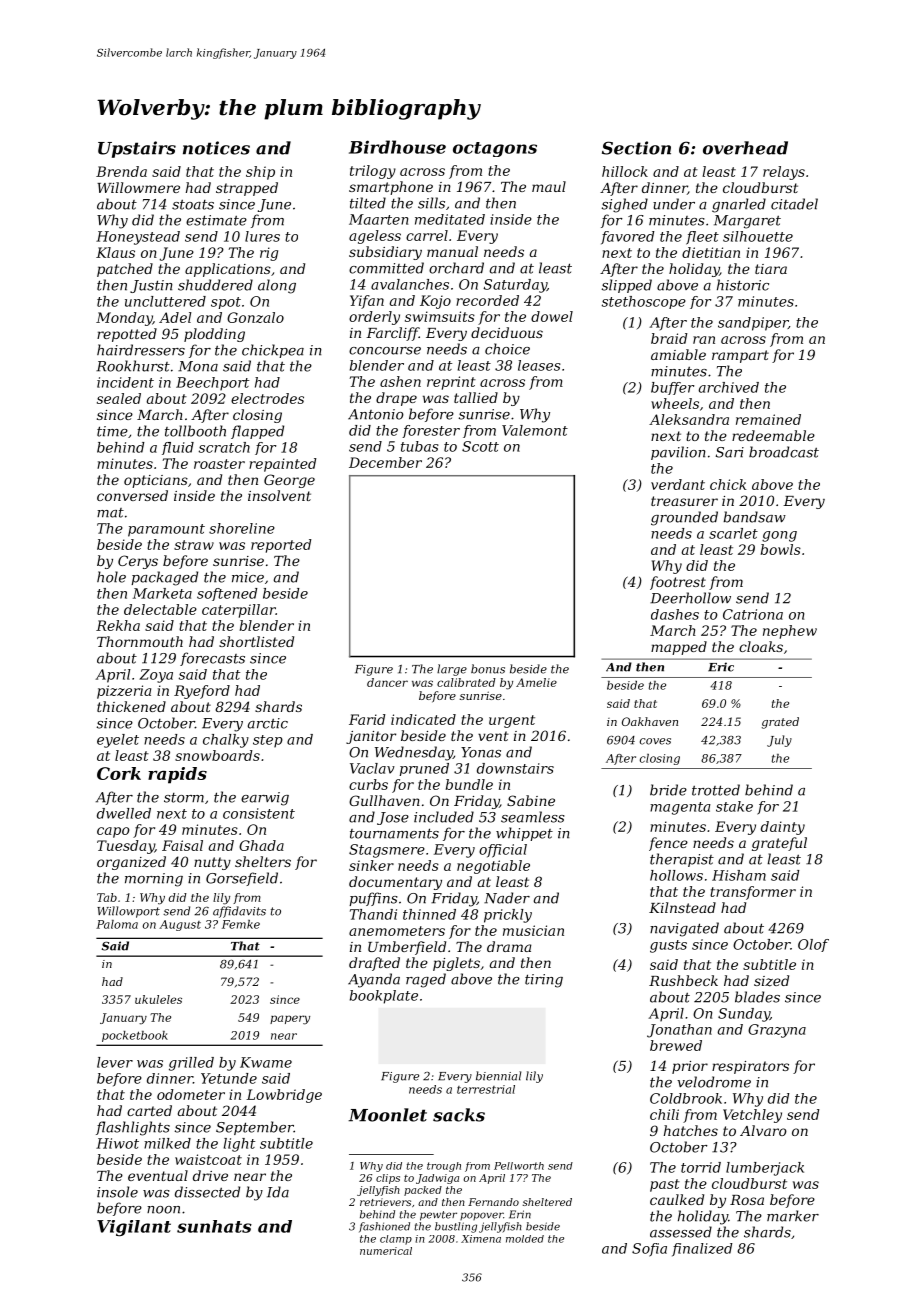  What do you see at coordinates (547, 1202) in the screenshot?
I see `sheltered` at bounding box center [547, 1202].
